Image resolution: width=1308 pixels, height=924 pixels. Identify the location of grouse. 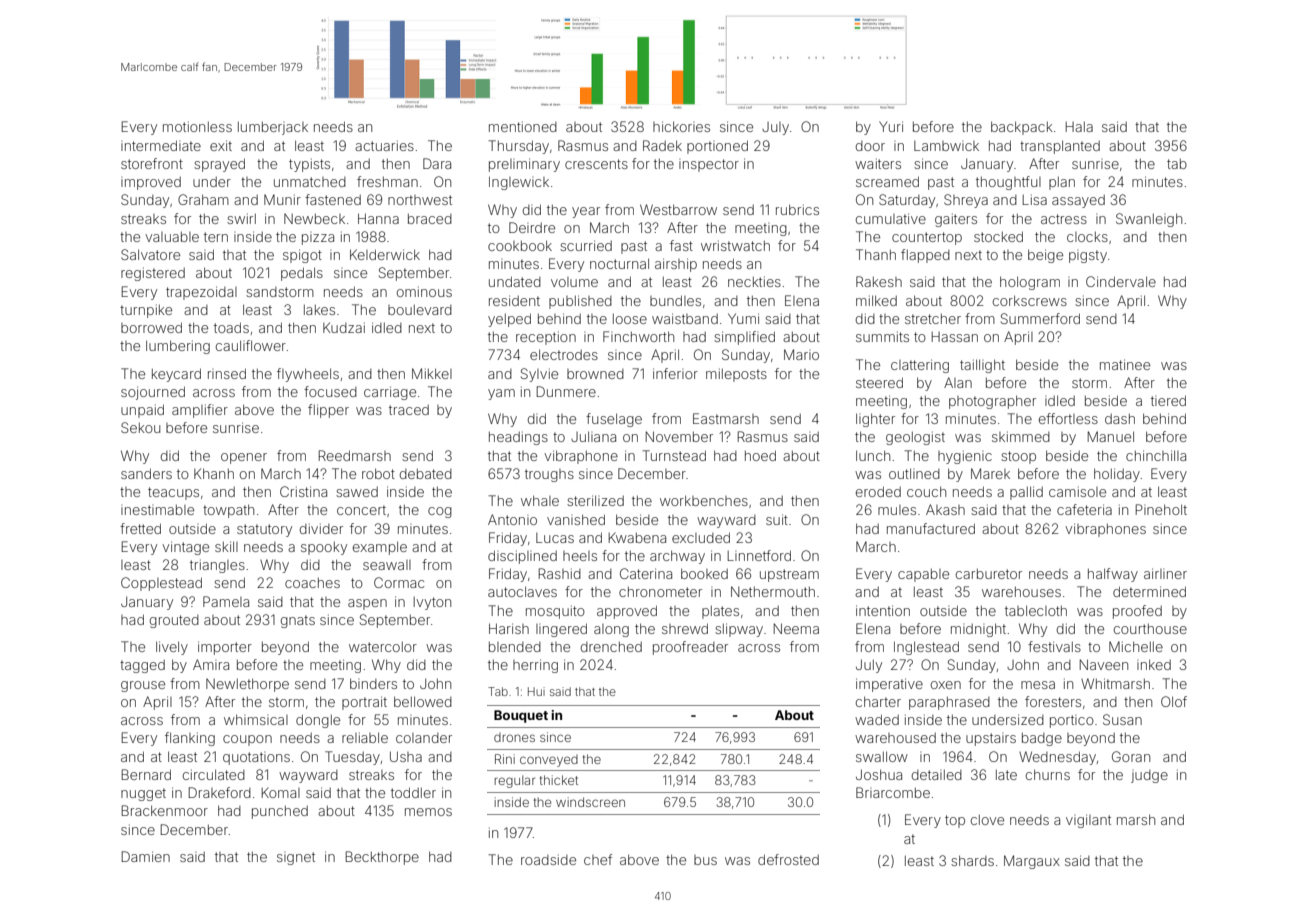
(143, 686).
